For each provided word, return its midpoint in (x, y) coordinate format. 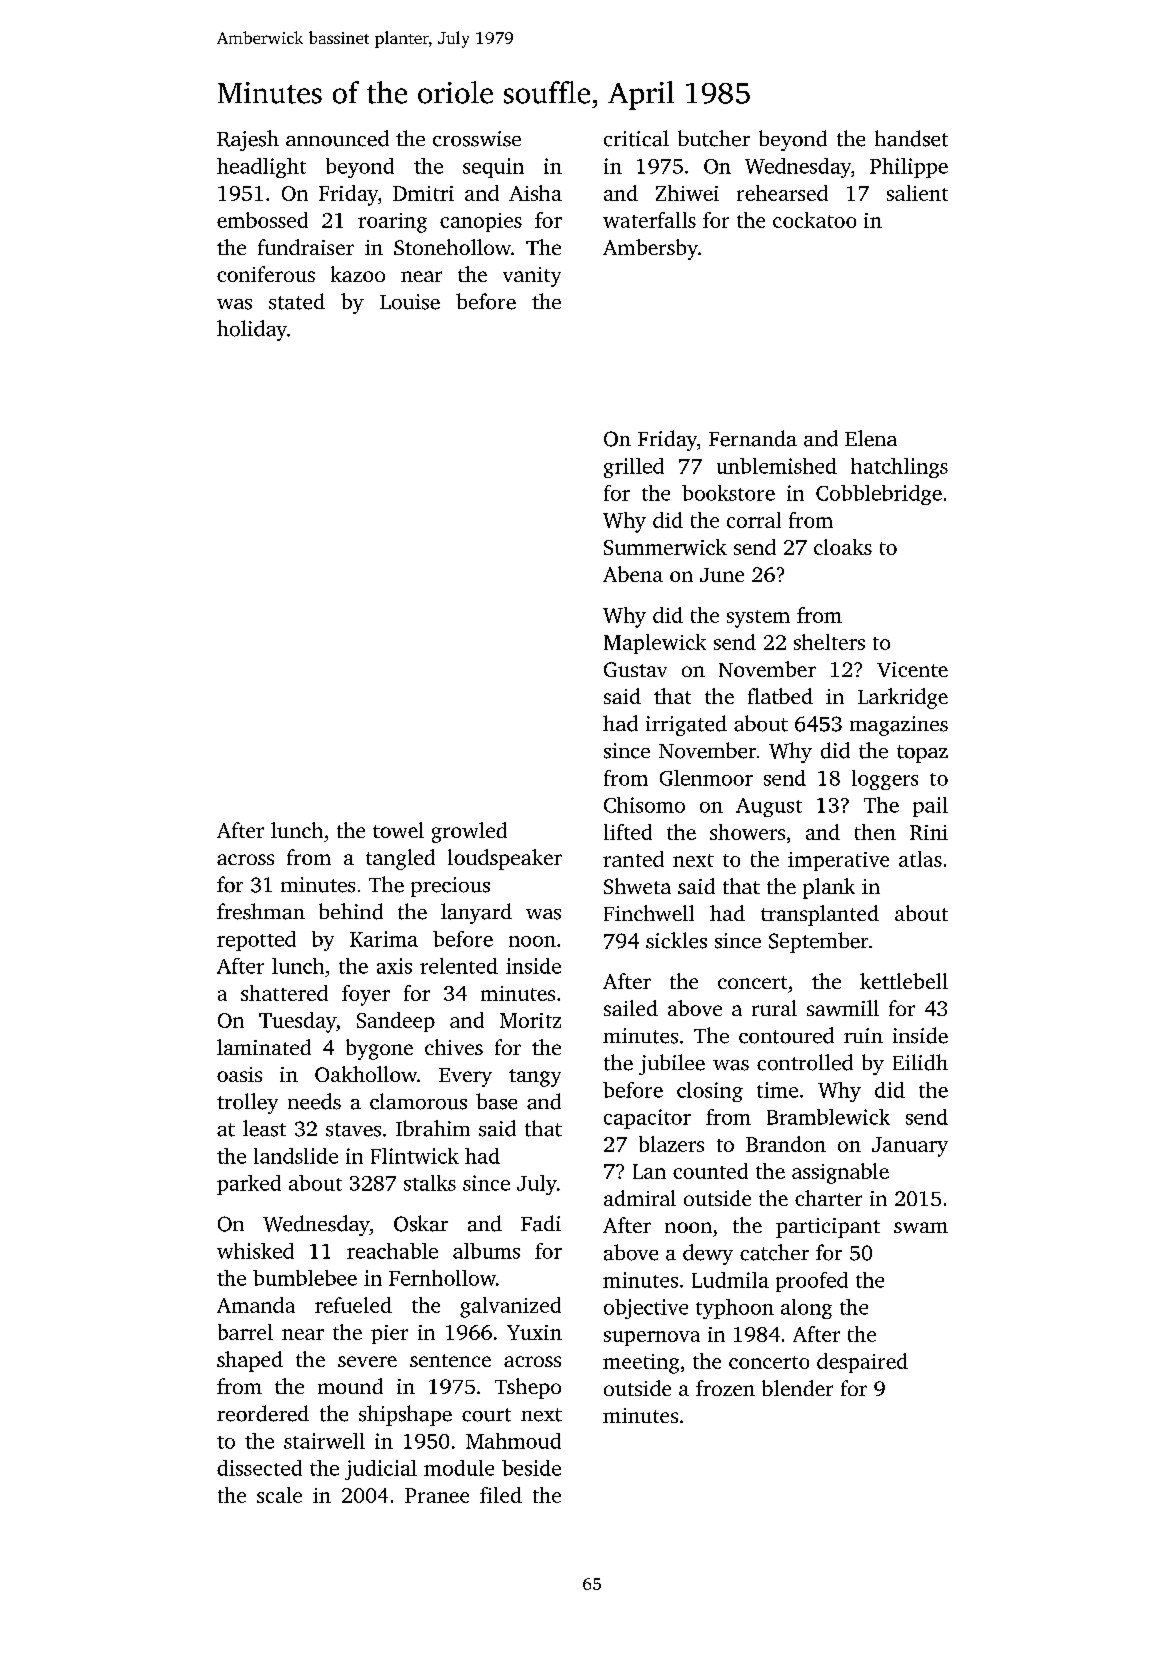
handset (911, 138)
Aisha (535, 193)
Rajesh (248, 140)
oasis (239, 1074)
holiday (252, 330)
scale (279, 1495)
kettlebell (904, 981)
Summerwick (665, 547)
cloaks (843, 547)
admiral (640, 1198)
